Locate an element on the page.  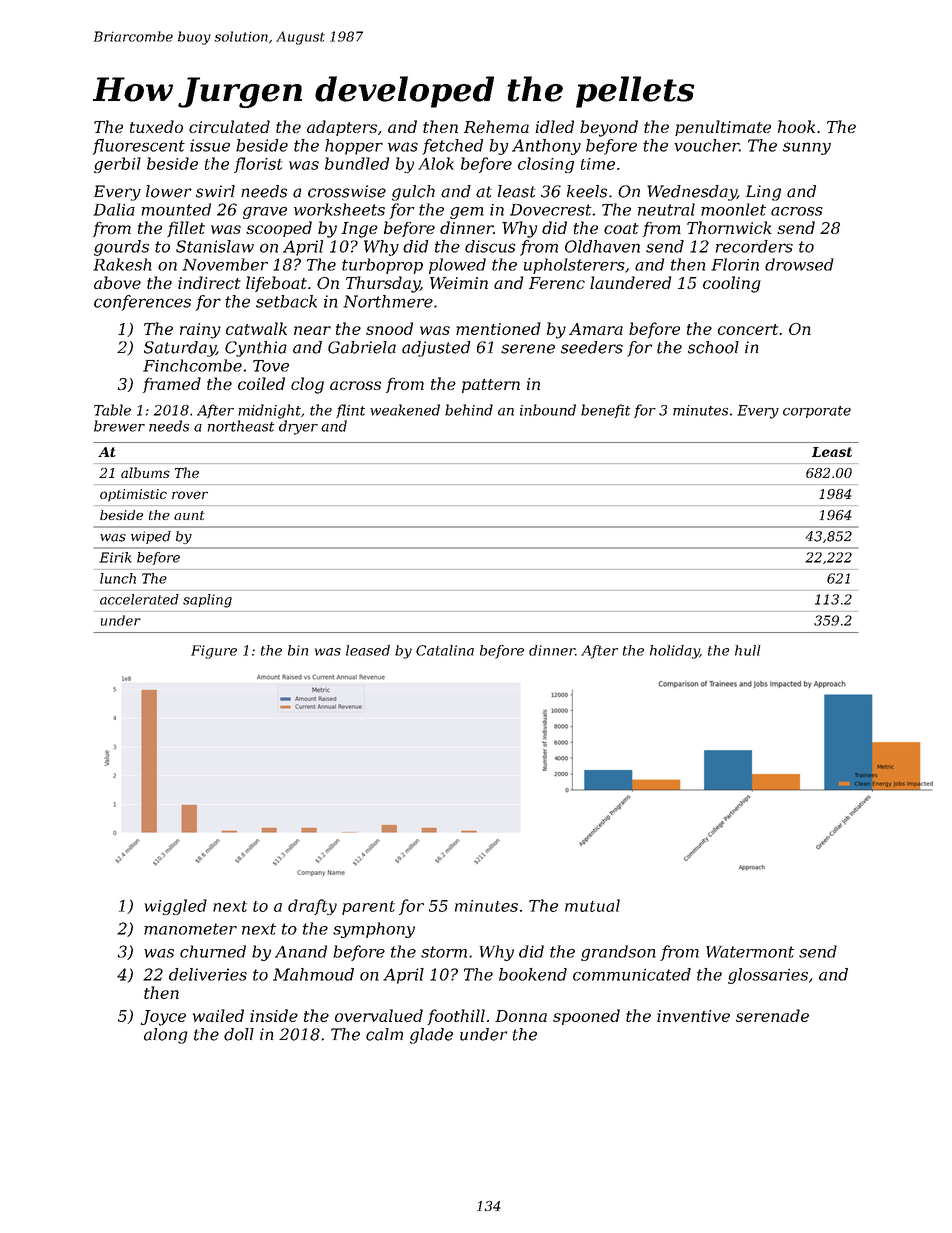
hull is located at coordinates (748, 650).
